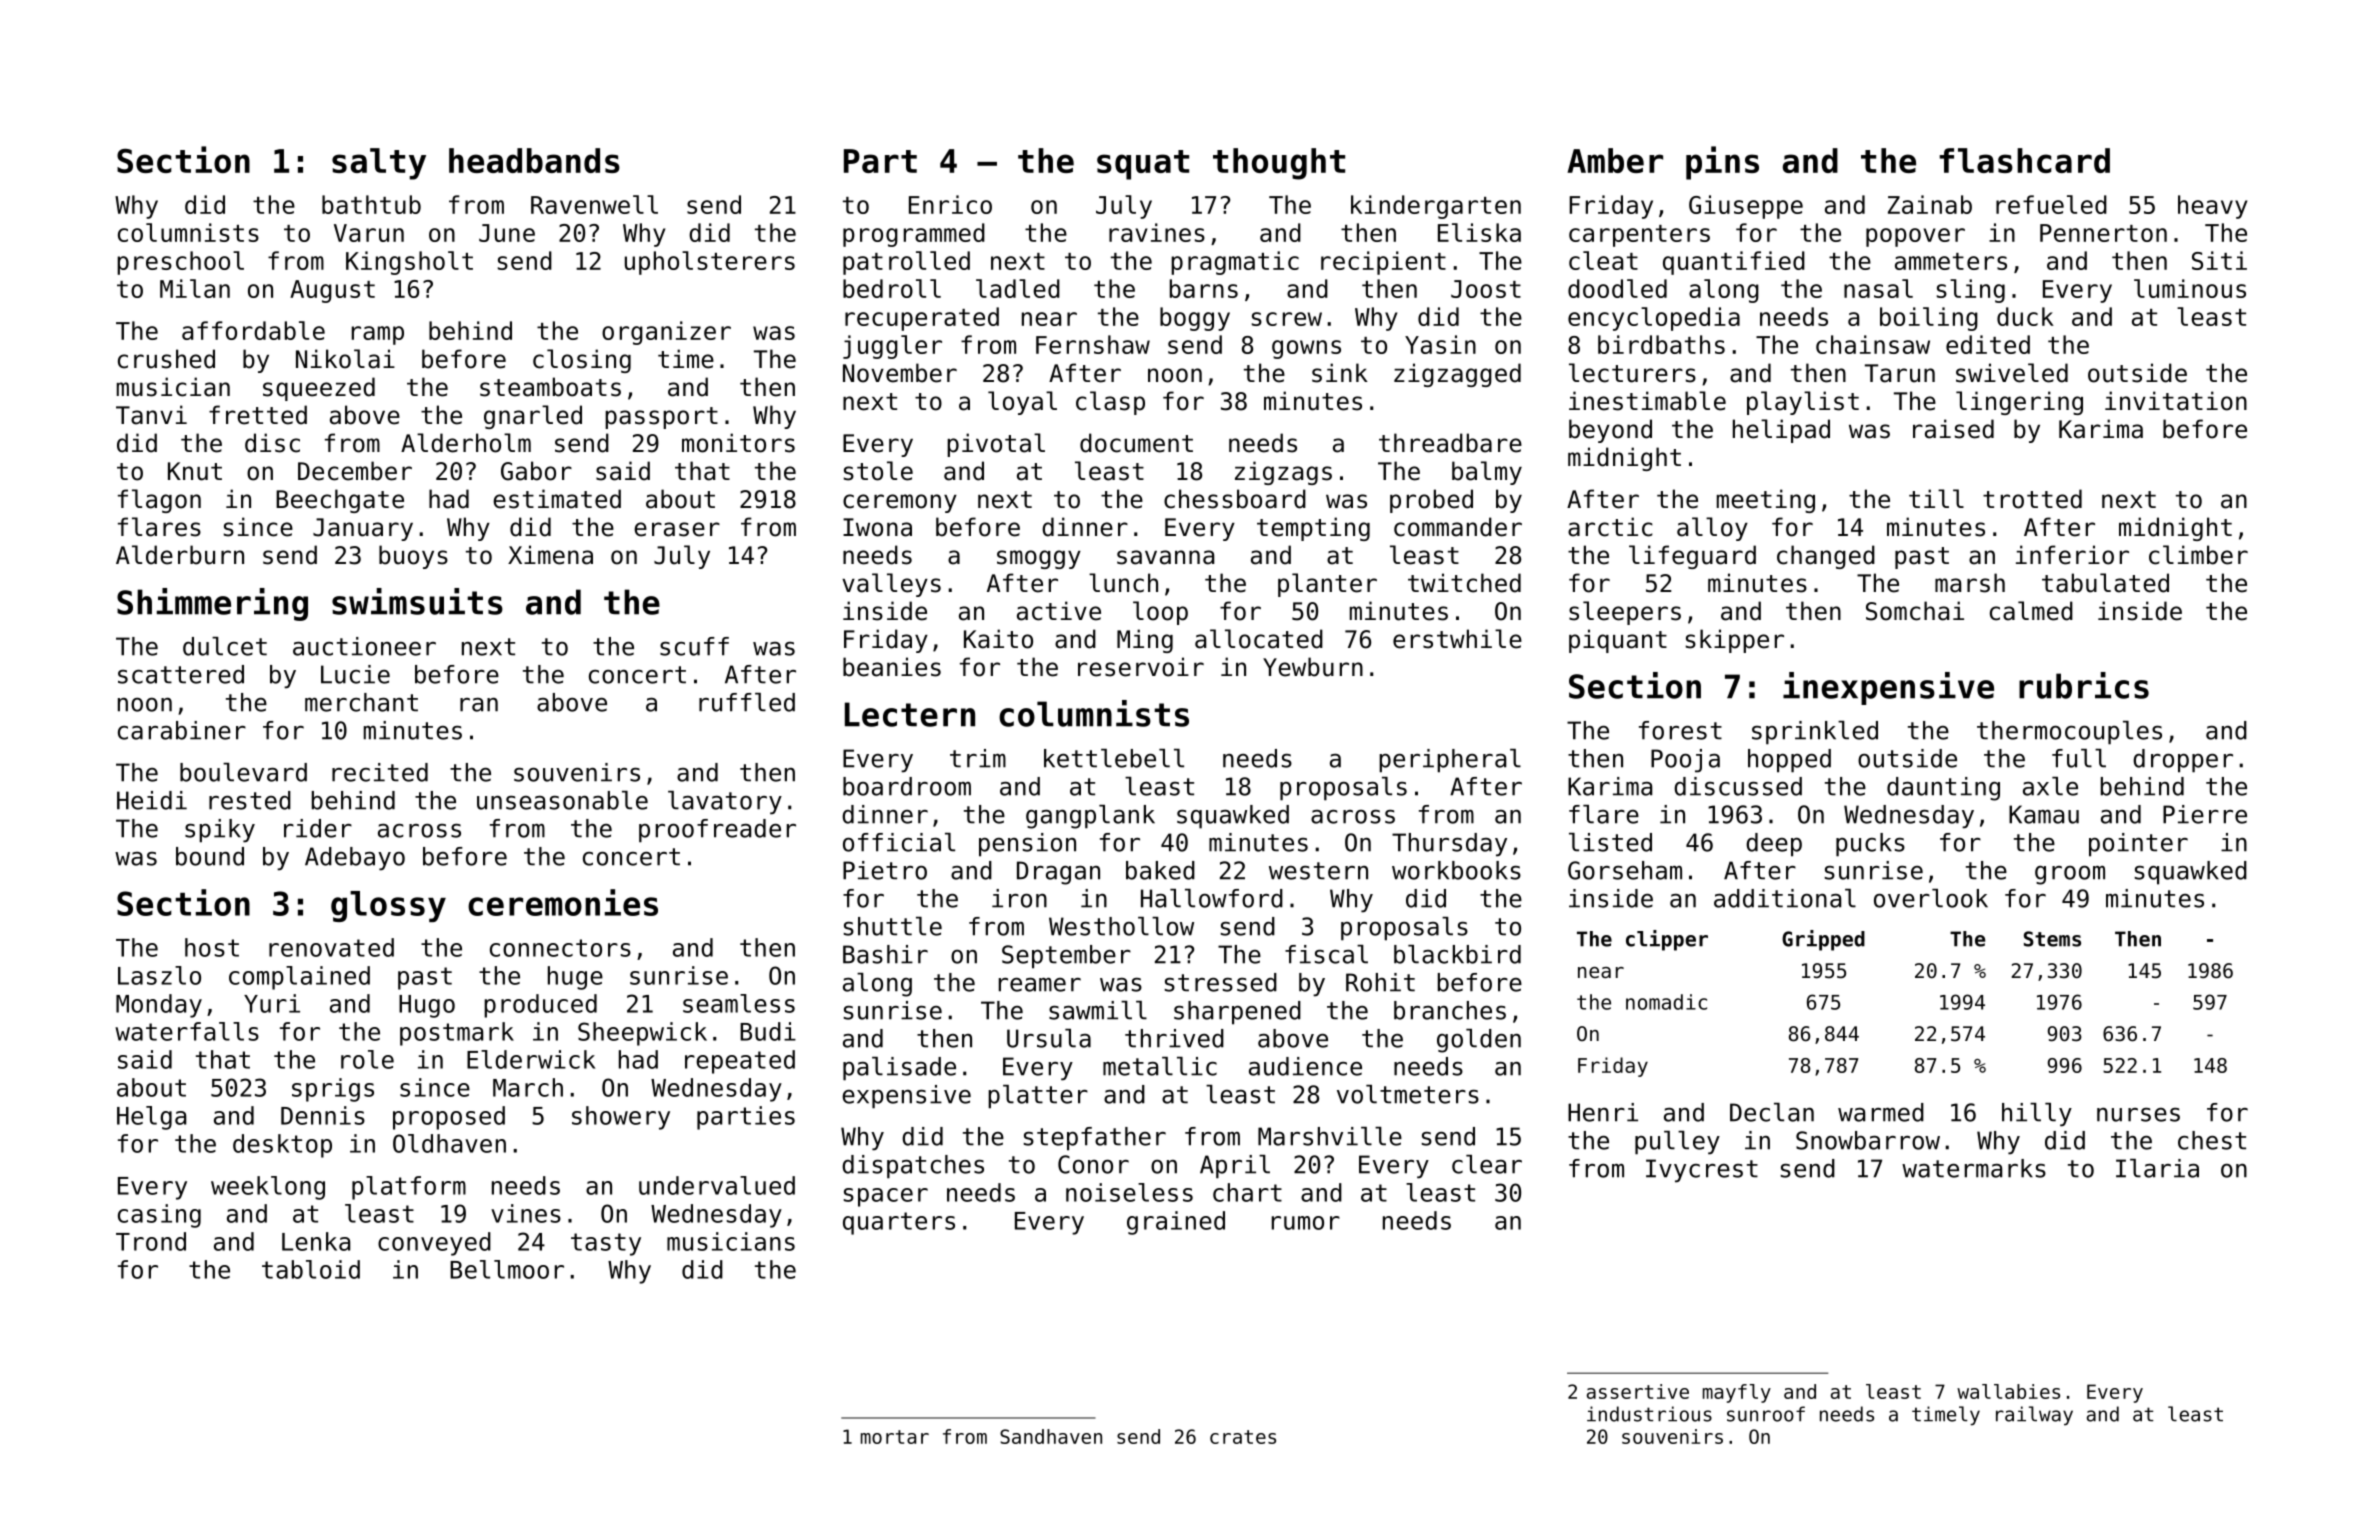 The width and height of the screenshot is (2364, 1530). I want to click on April, so click(1235, 1167).
